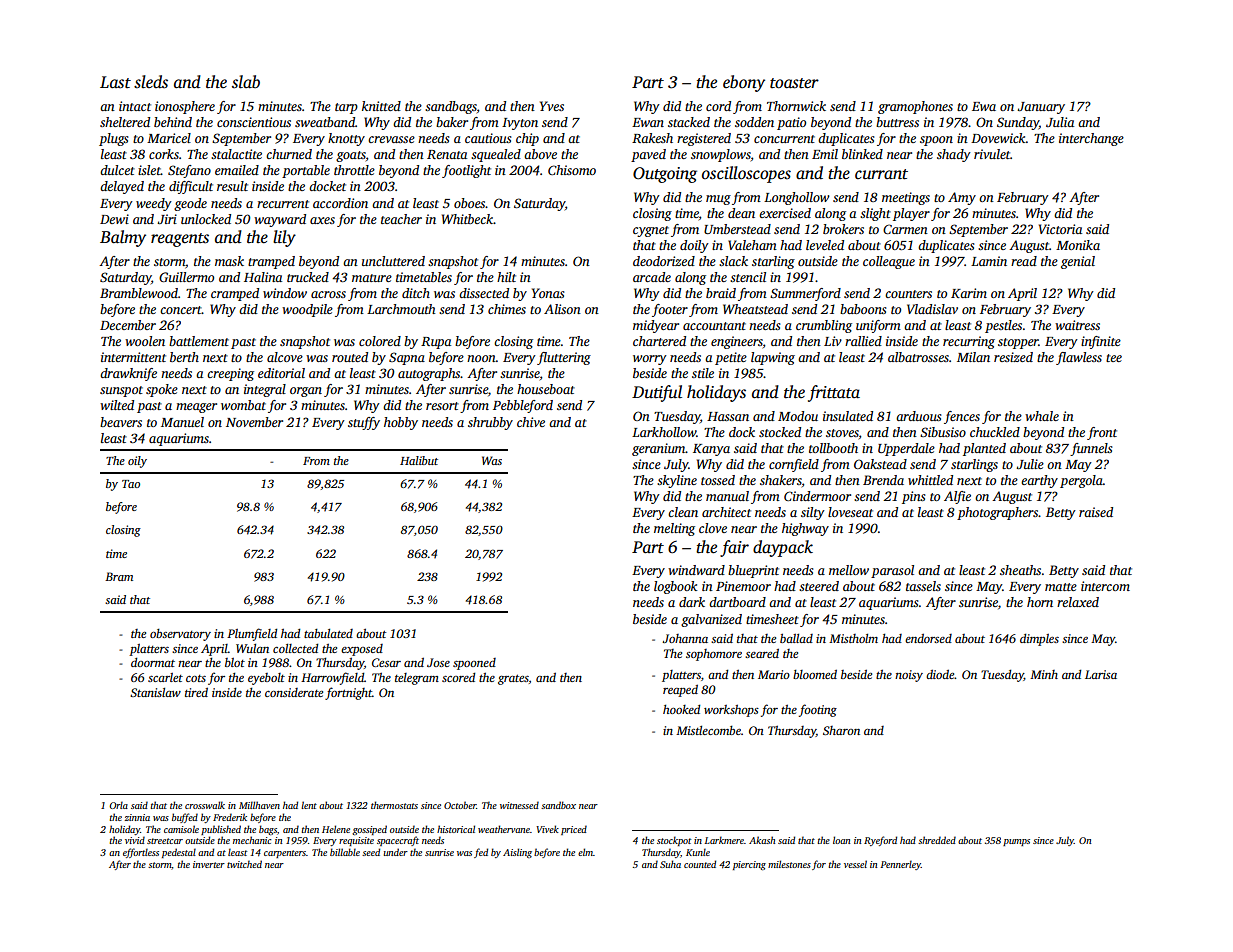 Image resolution: width=1233 pixels, height=952 pixels. Describe the element at coordinates (209, 864) in the screenshot. I see `inverter` at that location.
